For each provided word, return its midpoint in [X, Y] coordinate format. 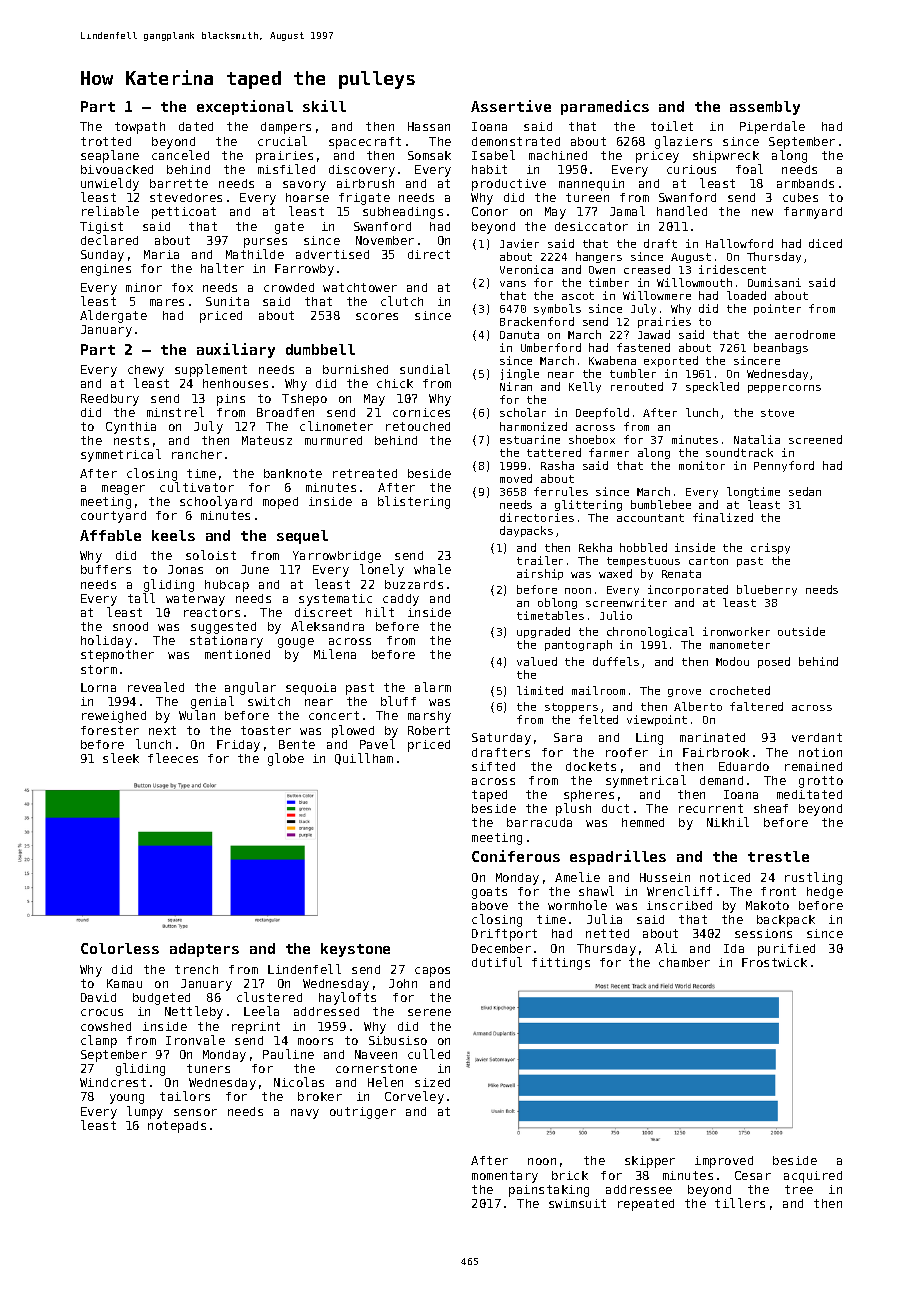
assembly [765, 108]
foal [749, 169]
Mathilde [255, 254]
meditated [809, 794]
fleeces [173, 758]
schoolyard [216, 502]
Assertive [511, 106]
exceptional [245, 107]
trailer [540, 560]
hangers [599, 257]
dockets [591, 766]
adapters [204, 950]
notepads [177, 1127]
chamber [684, 962]
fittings [561, 964]
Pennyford [784, 466]
